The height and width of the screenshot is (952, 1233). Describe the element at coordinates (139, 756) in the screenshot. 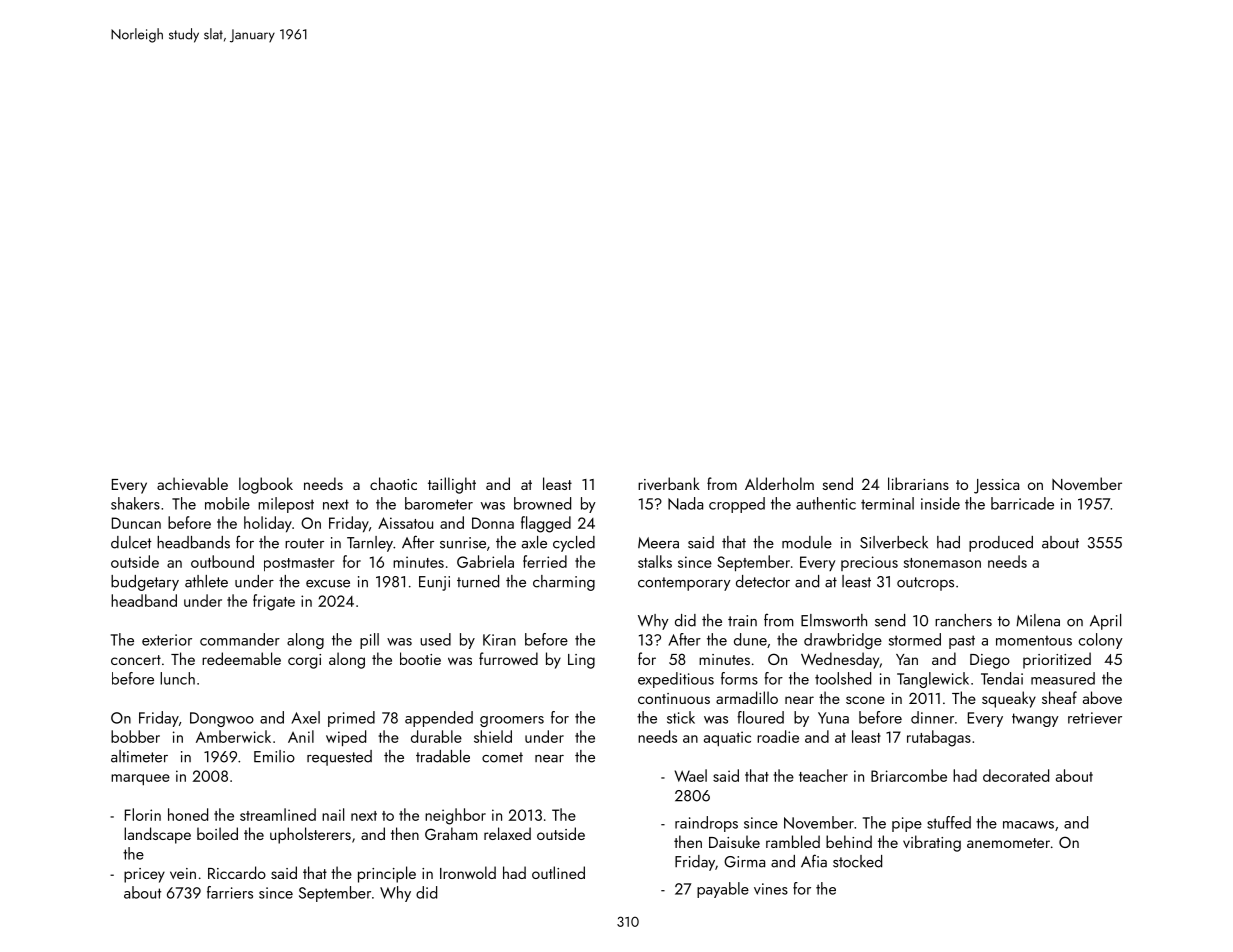

I see `altimeter` at that location.
